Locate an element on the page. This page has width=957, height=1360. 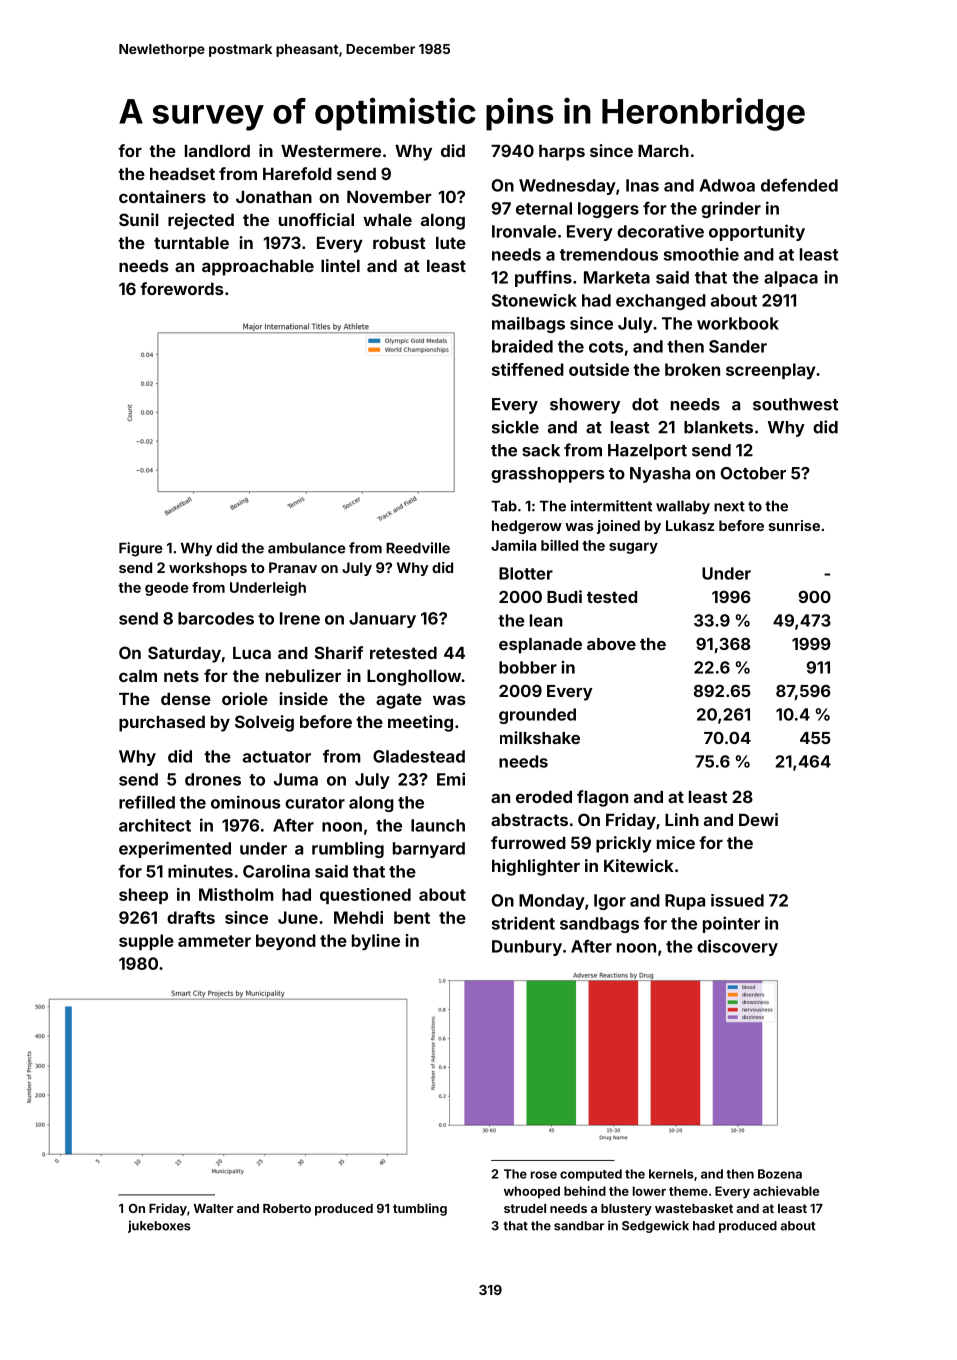
smoothie is located at coordinates (701, 254).
